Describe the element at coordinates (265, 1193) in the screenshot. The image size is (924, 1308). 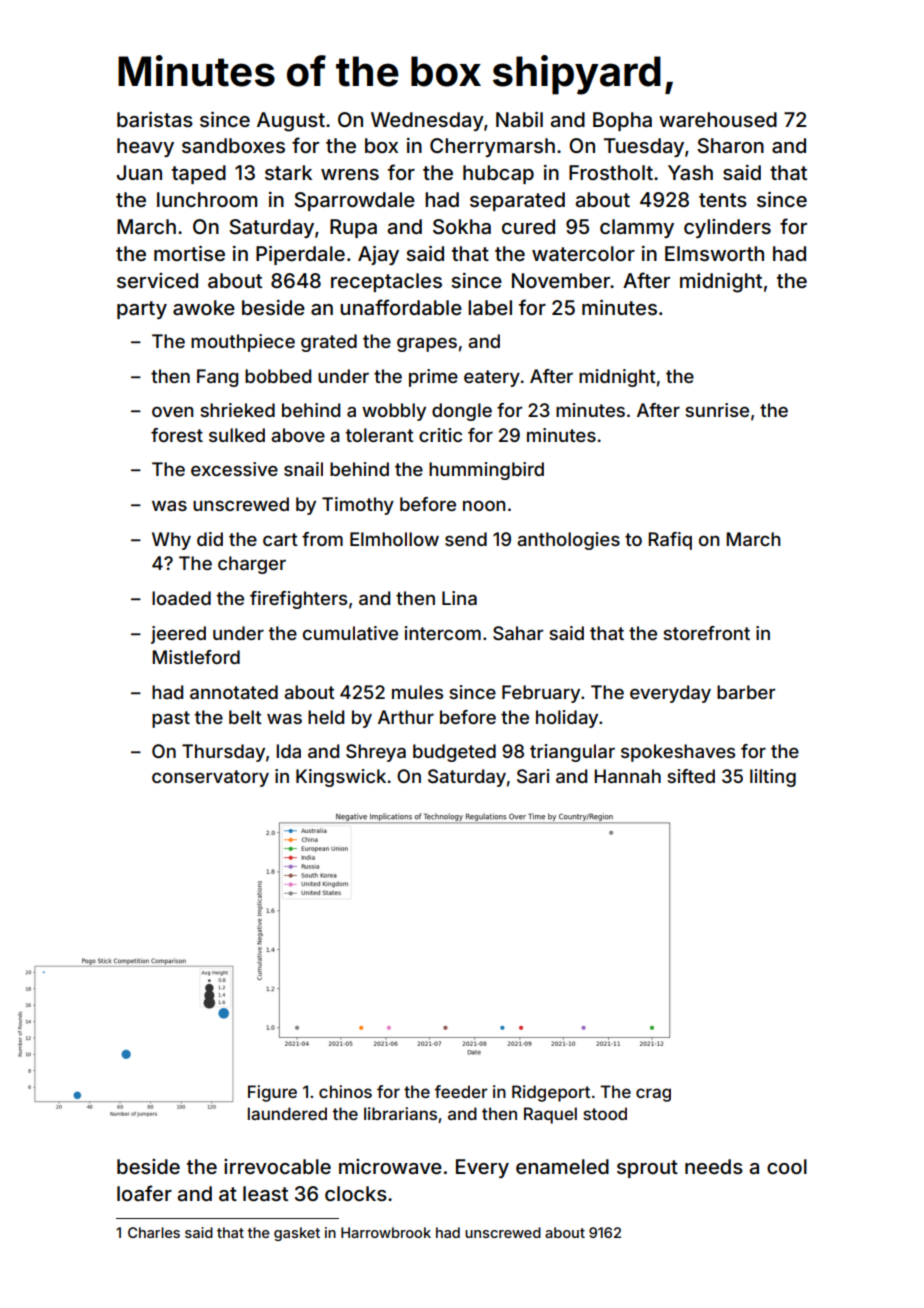
I see `least` at that location.
